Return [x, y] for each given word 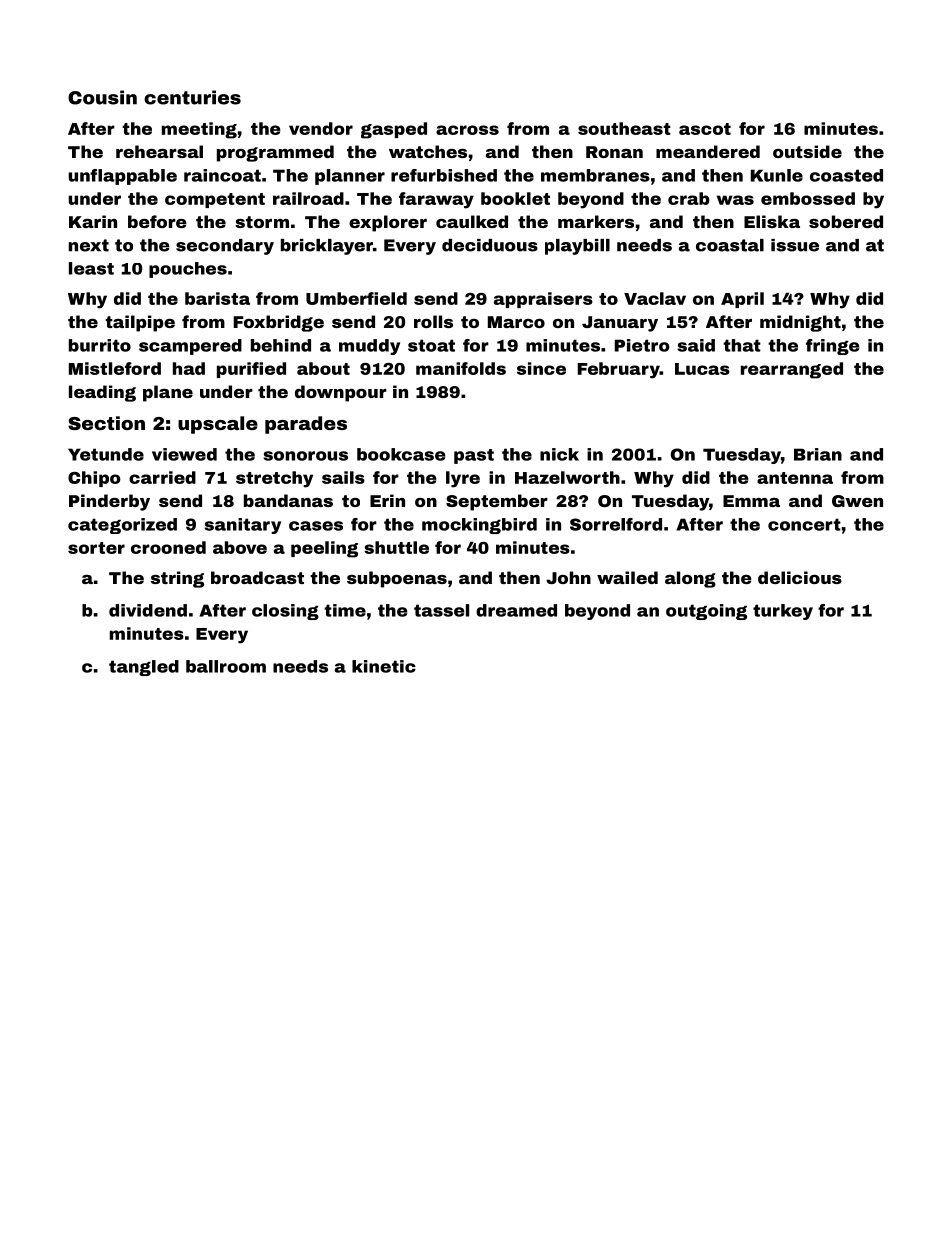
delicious [800, 577]
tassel [441, 610]
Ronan [614, 152]
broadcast [257, 577]
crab [689, 198]
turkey [783, 612]
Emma [751, 501]
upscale [218, 425]
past [474, 456]
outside [807, 151]
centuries [192, 97]
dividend [148, 610]
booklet [515, 198]
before [157, 221]
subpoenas [397, 579]
